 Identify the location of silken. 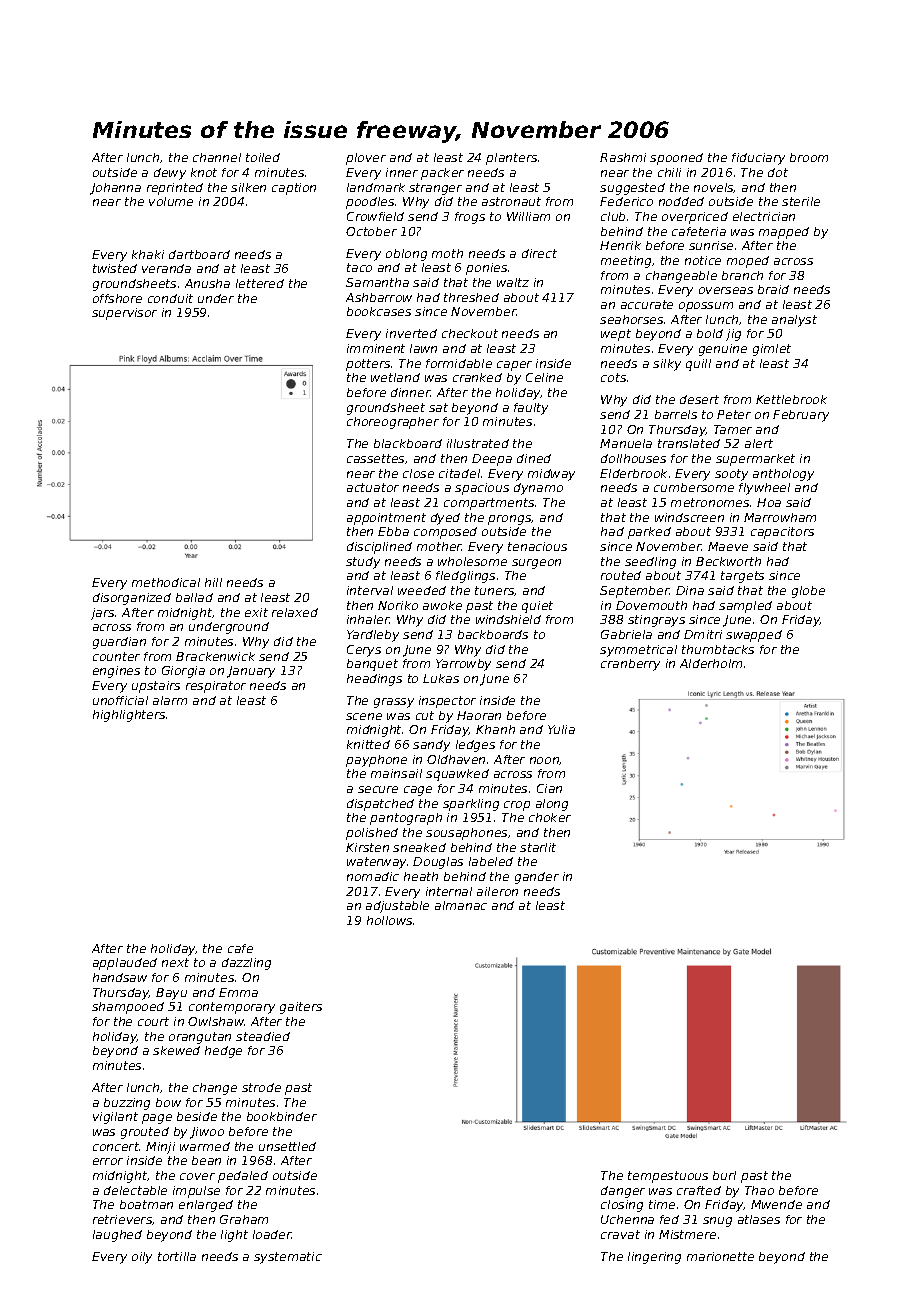
(248, 187).
